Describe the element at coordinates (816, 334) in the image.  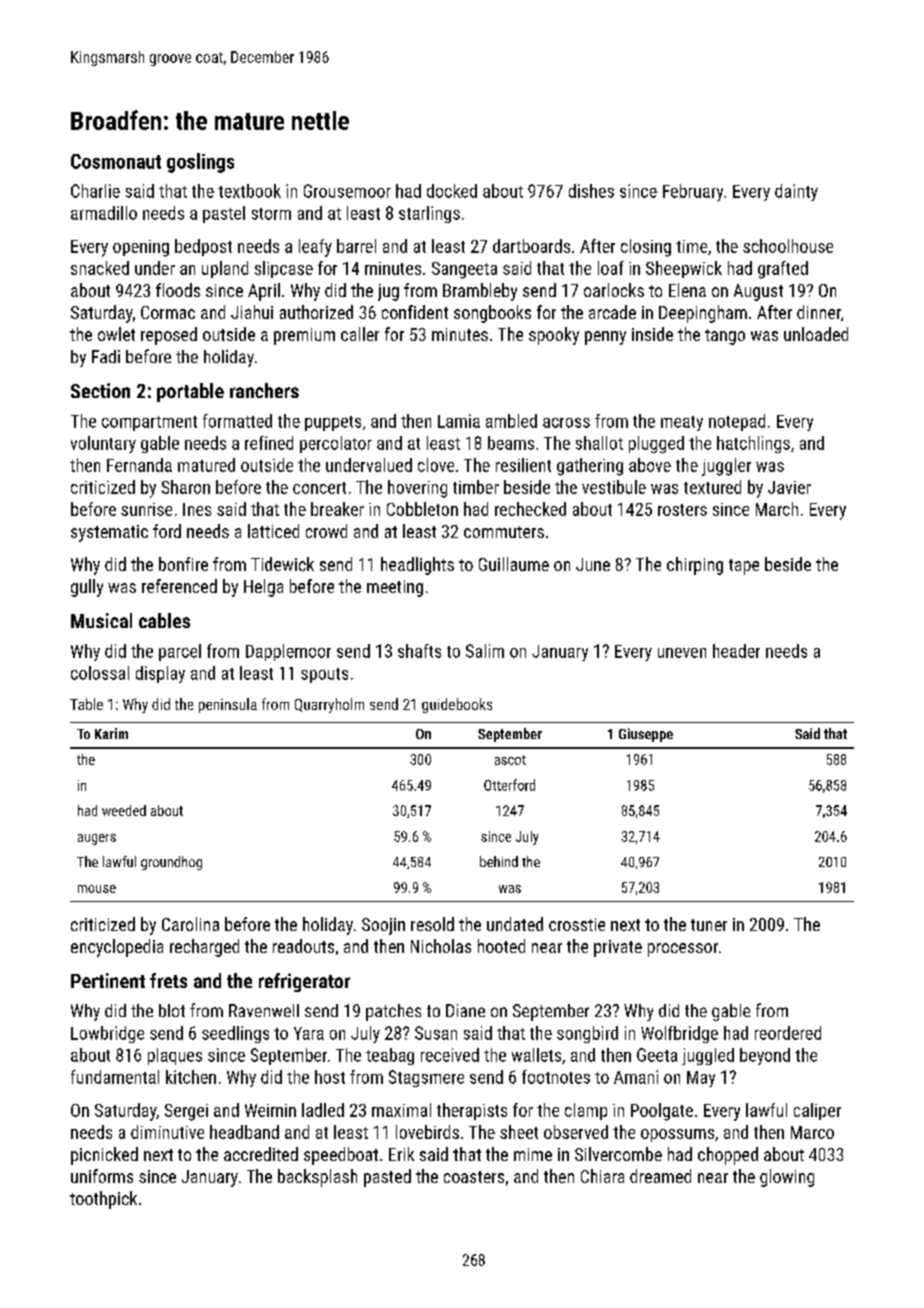
I see `unloaded` at that location.
